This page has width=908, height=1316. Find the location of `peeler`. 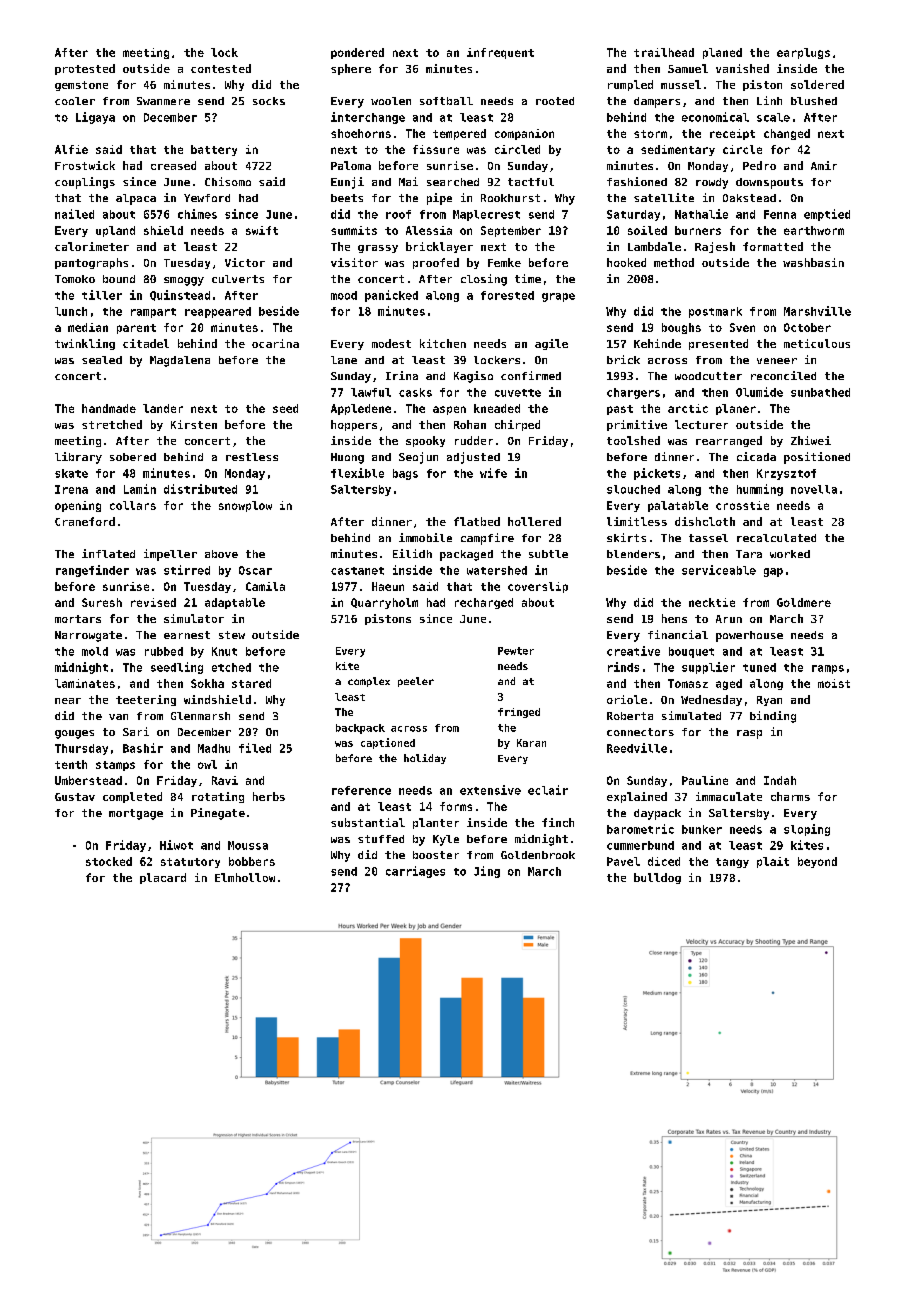

peeler is located at coordinates (416, 682).
